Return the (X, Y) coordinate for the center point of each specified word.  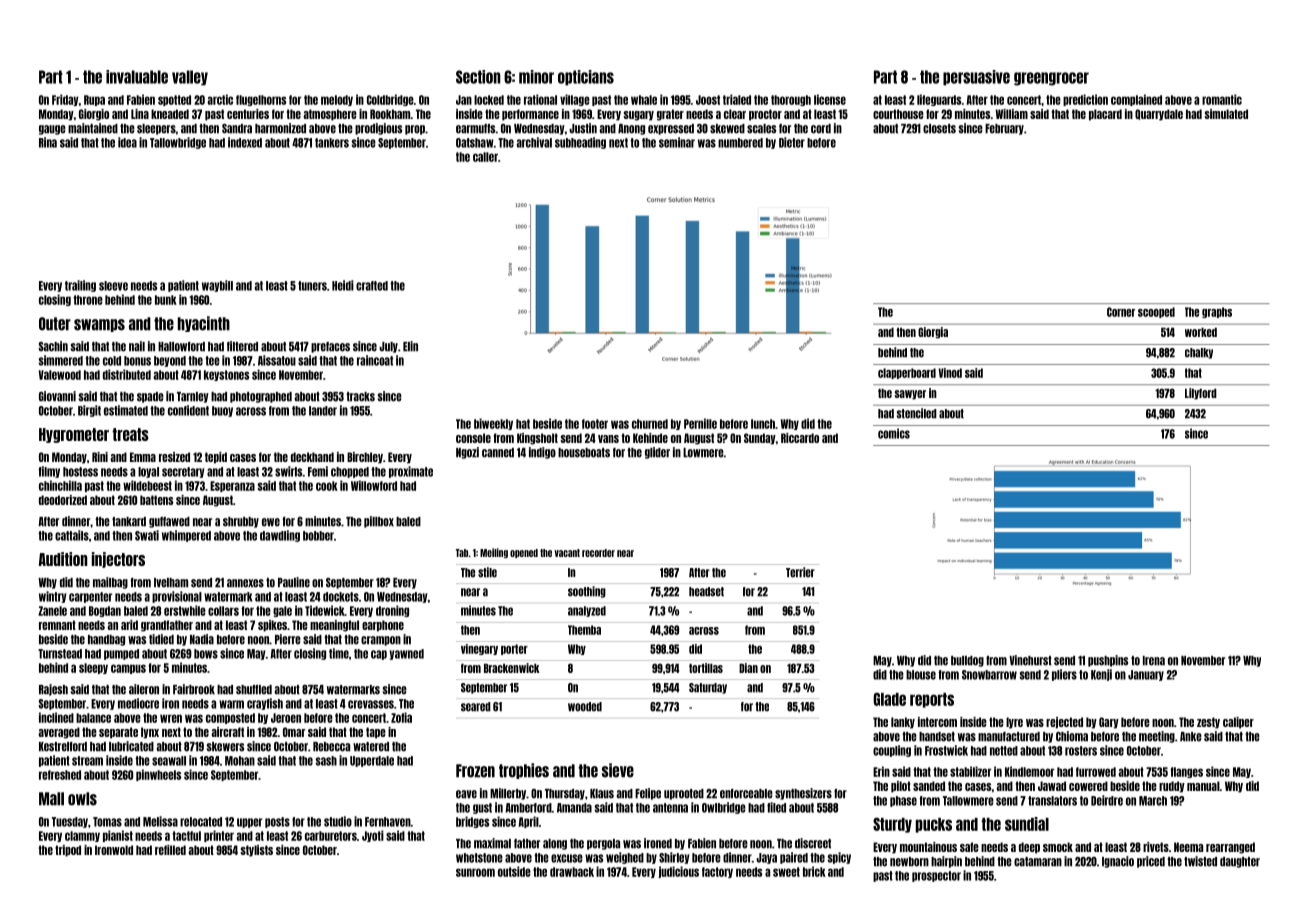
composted (230, 718)
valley (190, 78)
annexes (245, 583)
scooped (1156, 312)
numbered (740, 143)
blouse (921, 675)
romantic (1222, 99)
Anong (631, 129)
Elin (410, 346)
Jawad (1052, 786)
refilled (170, 850)
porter (514, 649)
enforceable (746, 794)
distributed (127, 374)
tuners (312, 286)
